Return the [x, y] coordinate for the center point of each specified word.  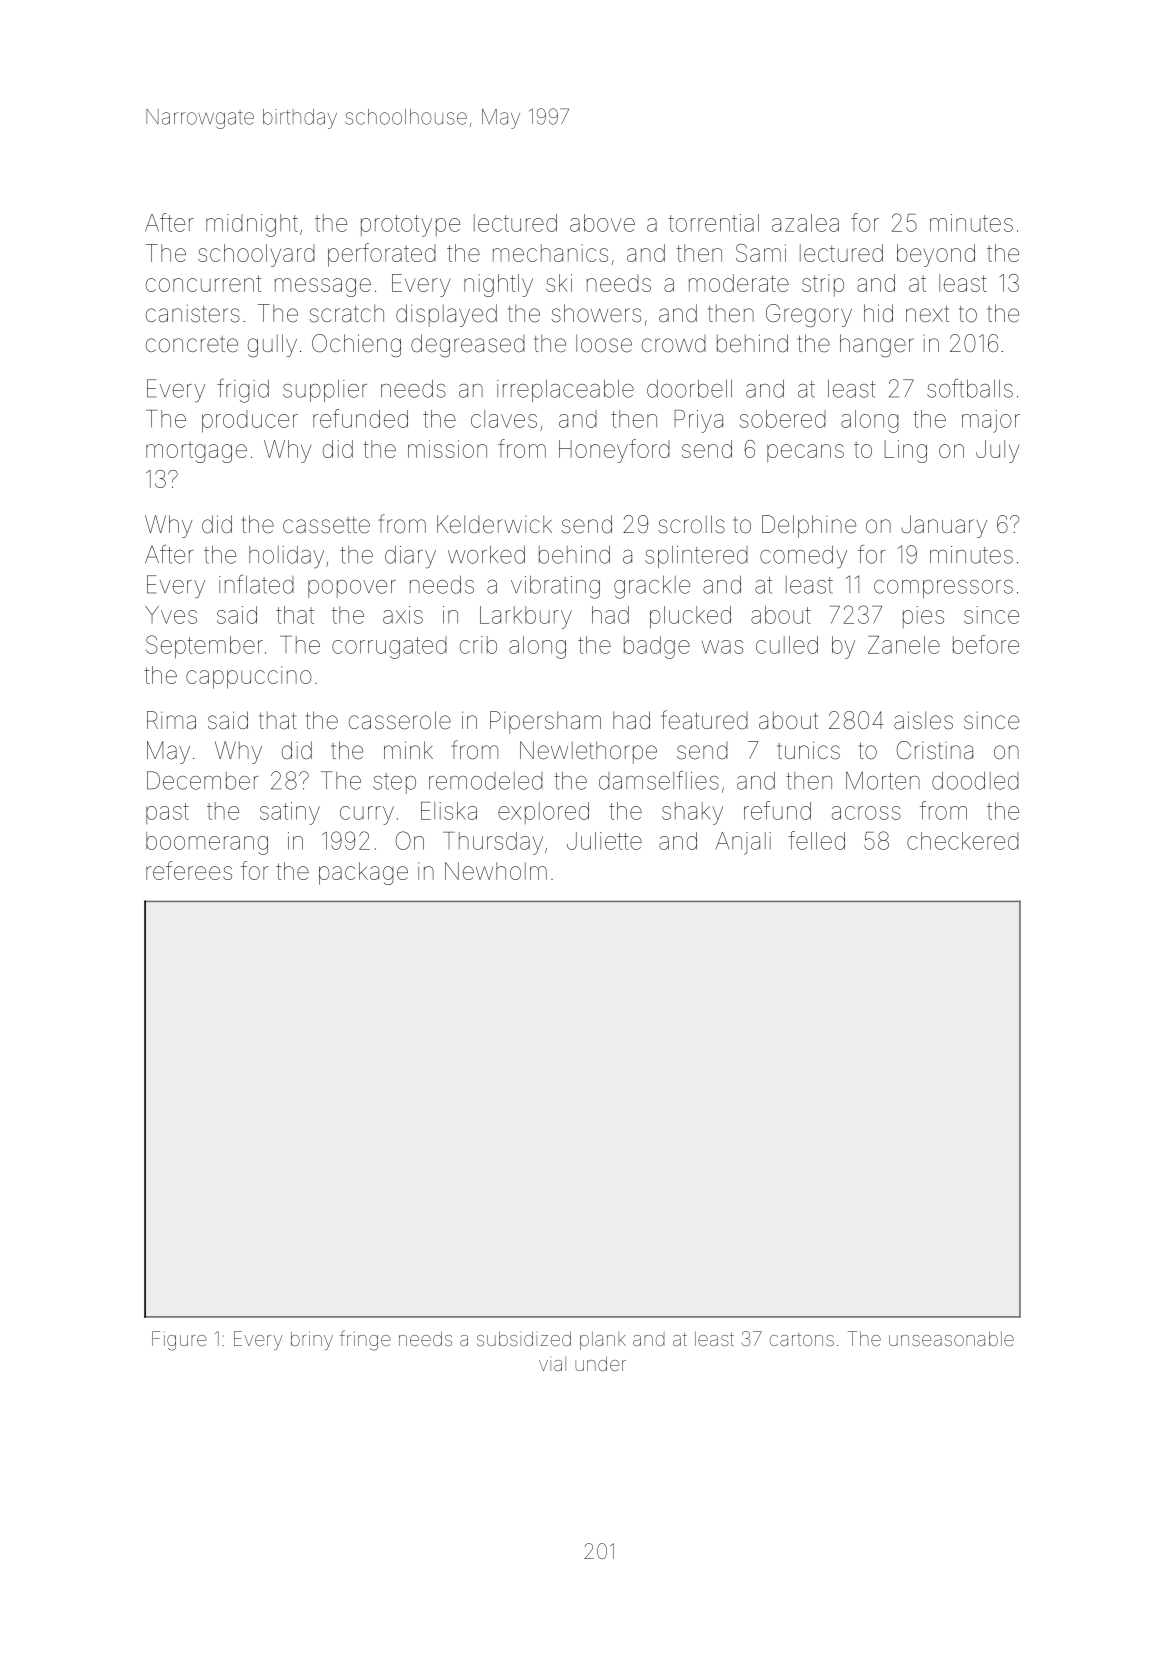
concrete [192, 344]
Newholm [496, 871]
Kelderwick [494, 524]
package [363, 873]
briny [312, 1340]
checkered [963, 841]
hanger [877, 345]
